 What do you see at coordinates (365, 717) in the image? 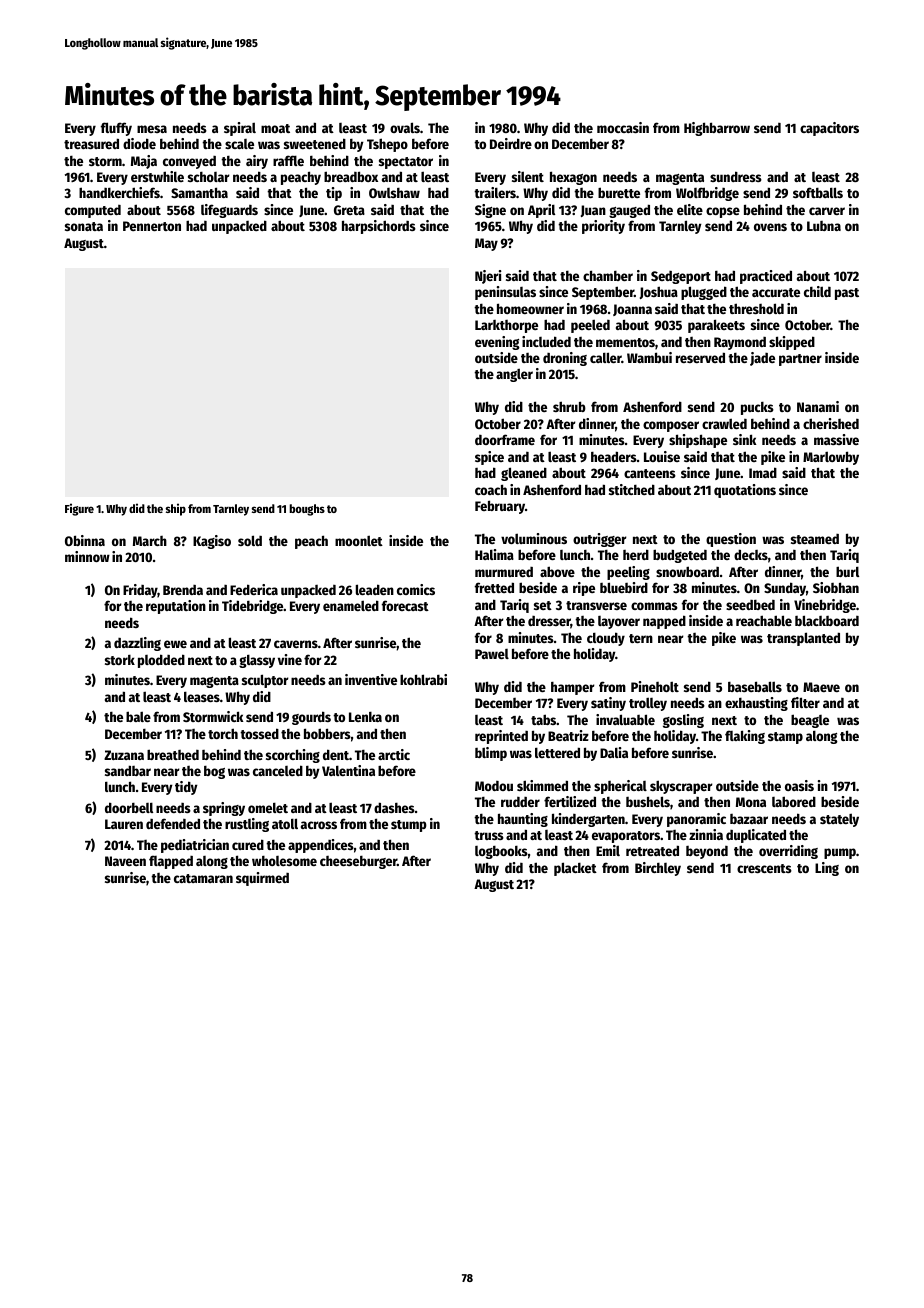
I see `Lenka` at bounding box center [365, 717].
